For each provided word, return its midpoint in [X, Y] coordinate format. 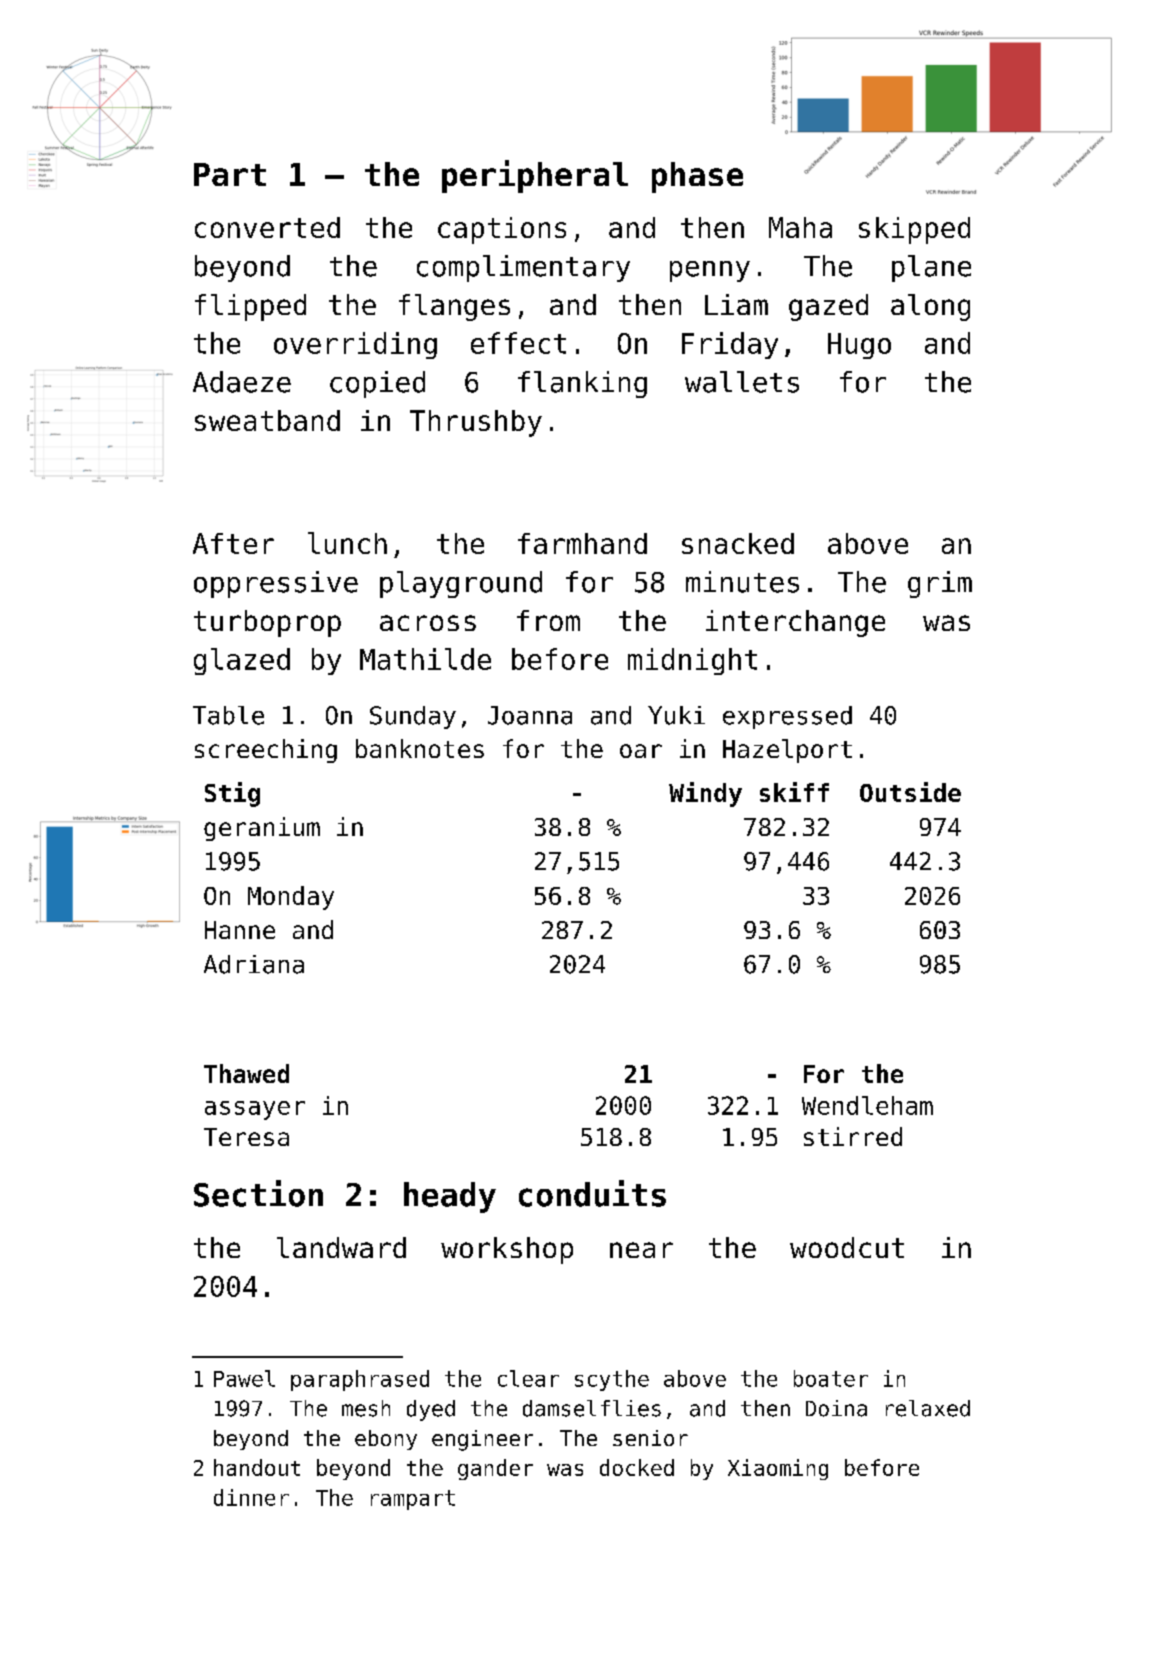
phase [697, 177]
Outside [910, 792]
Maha [800, 227]
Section [258, 1193]
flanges [454, 307]
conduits [592, 1193]
